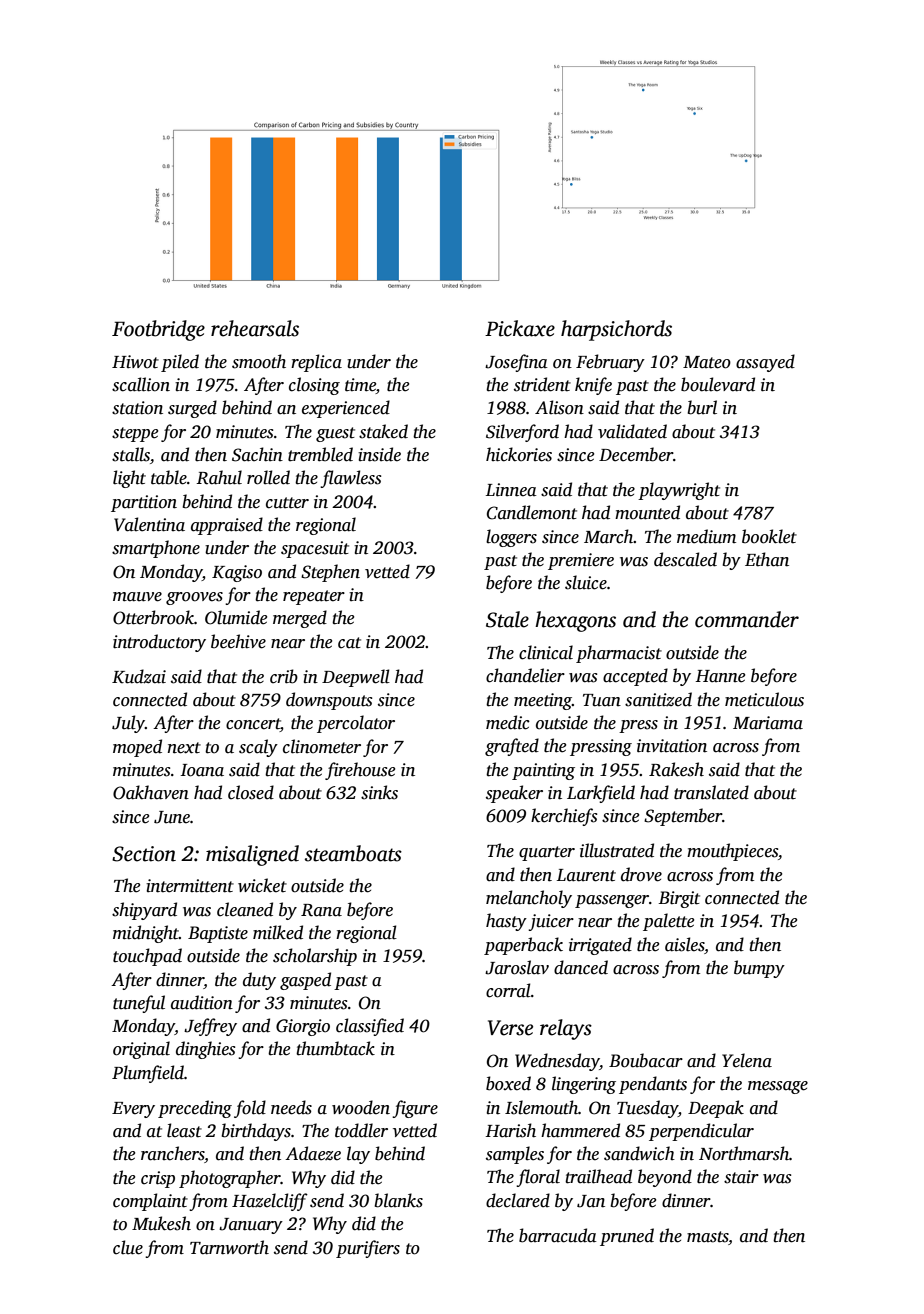  Describe the element at coordinates (641, 874) in the screenshot. I see `drove` at that location.
